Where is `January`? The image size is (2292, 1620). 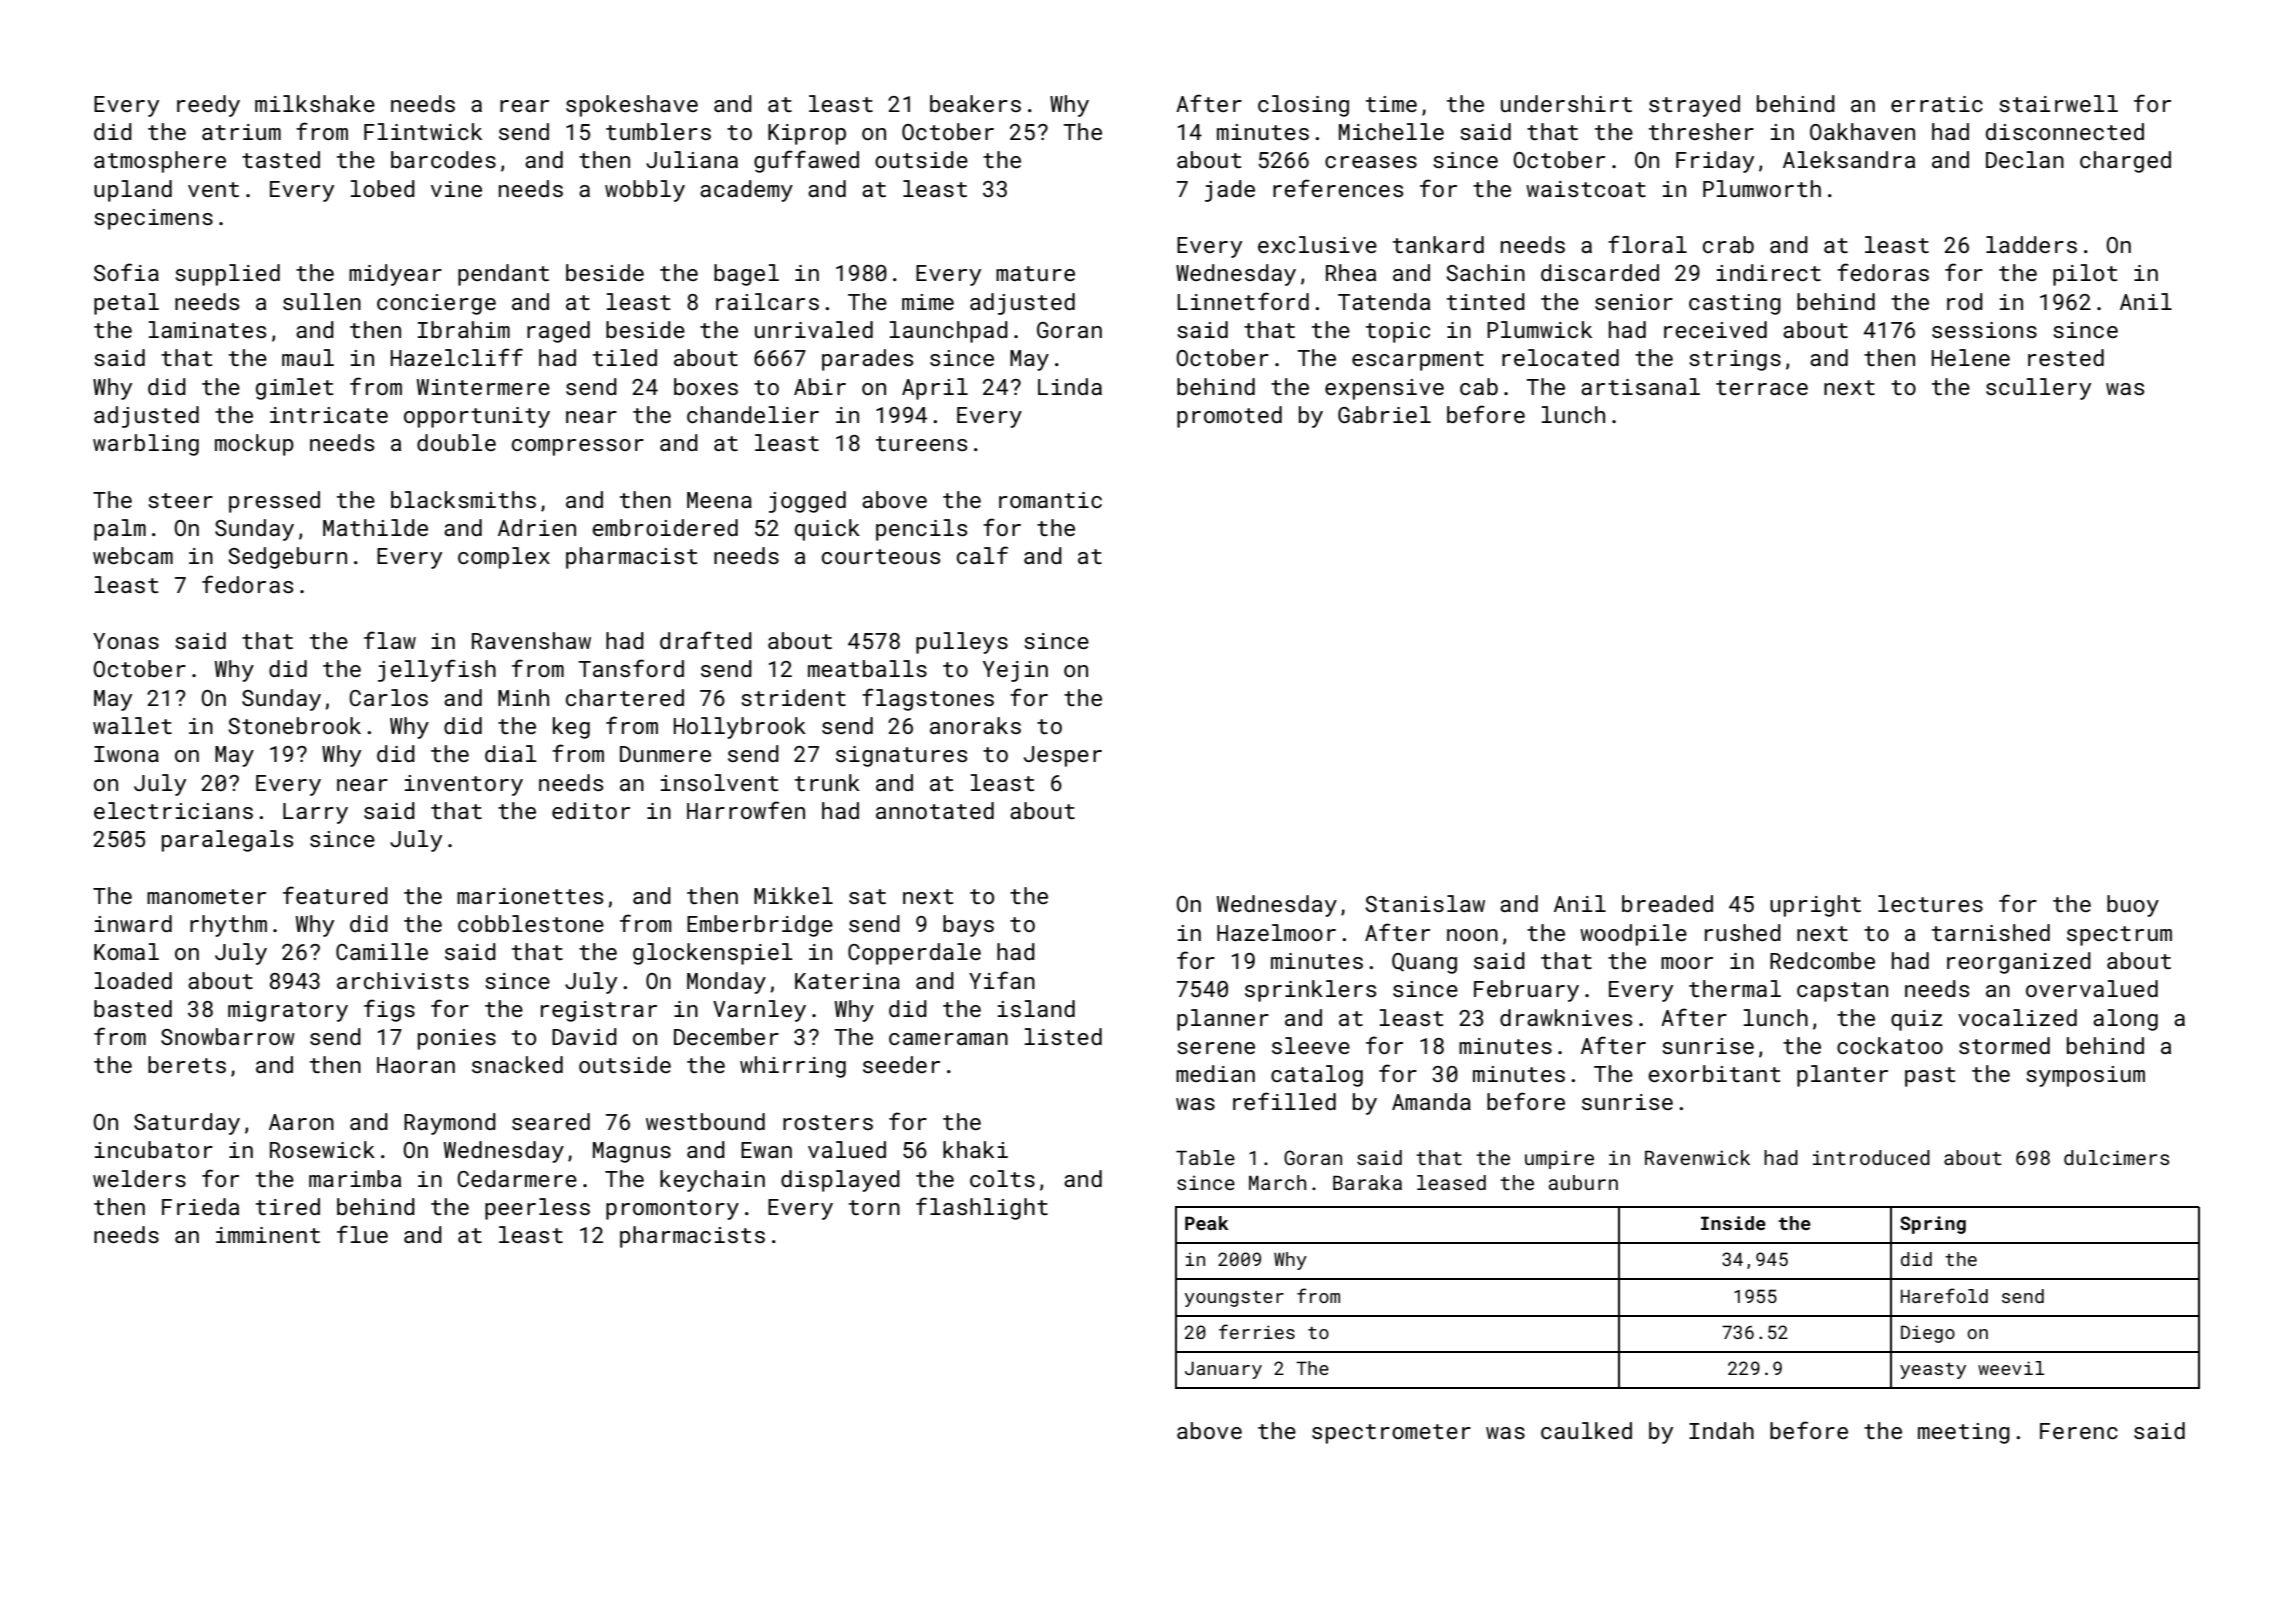
January is located at coordinates (1223, 1370).
